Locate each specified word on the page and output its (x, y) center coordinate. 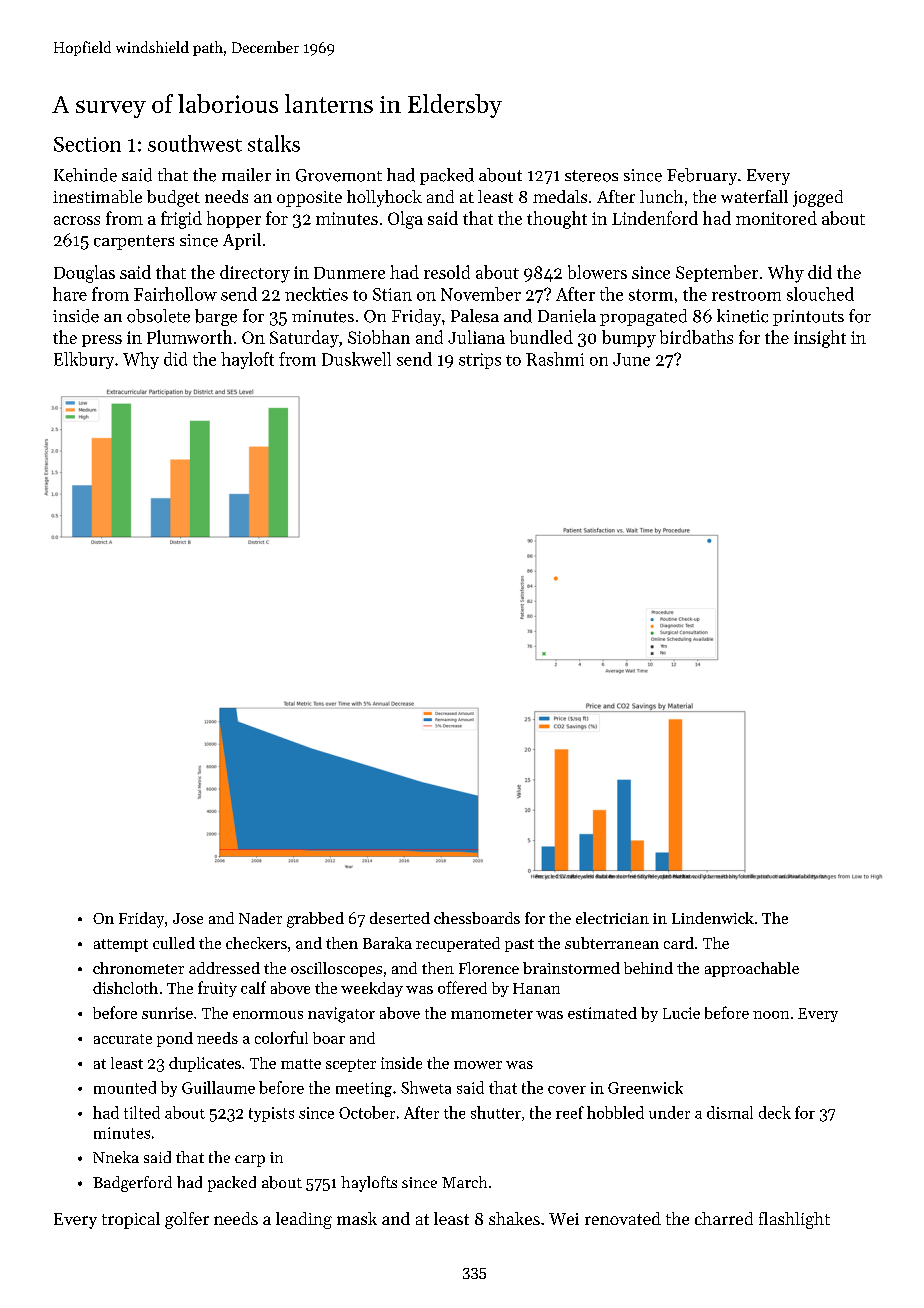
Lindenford (655, 218)
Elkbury (84, 360)
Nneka (116, 1157)
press (102, 341)
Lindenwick (713, 918)
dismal (730, 1112)
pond (175, 1039)
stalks (274, 143)
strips (480, 361)
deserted (400, 918)
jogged (818, 198)
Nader (260, 918)
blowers (597, 272)
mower (478, 1065)
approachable (752, 969)
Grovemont (339, 175)
